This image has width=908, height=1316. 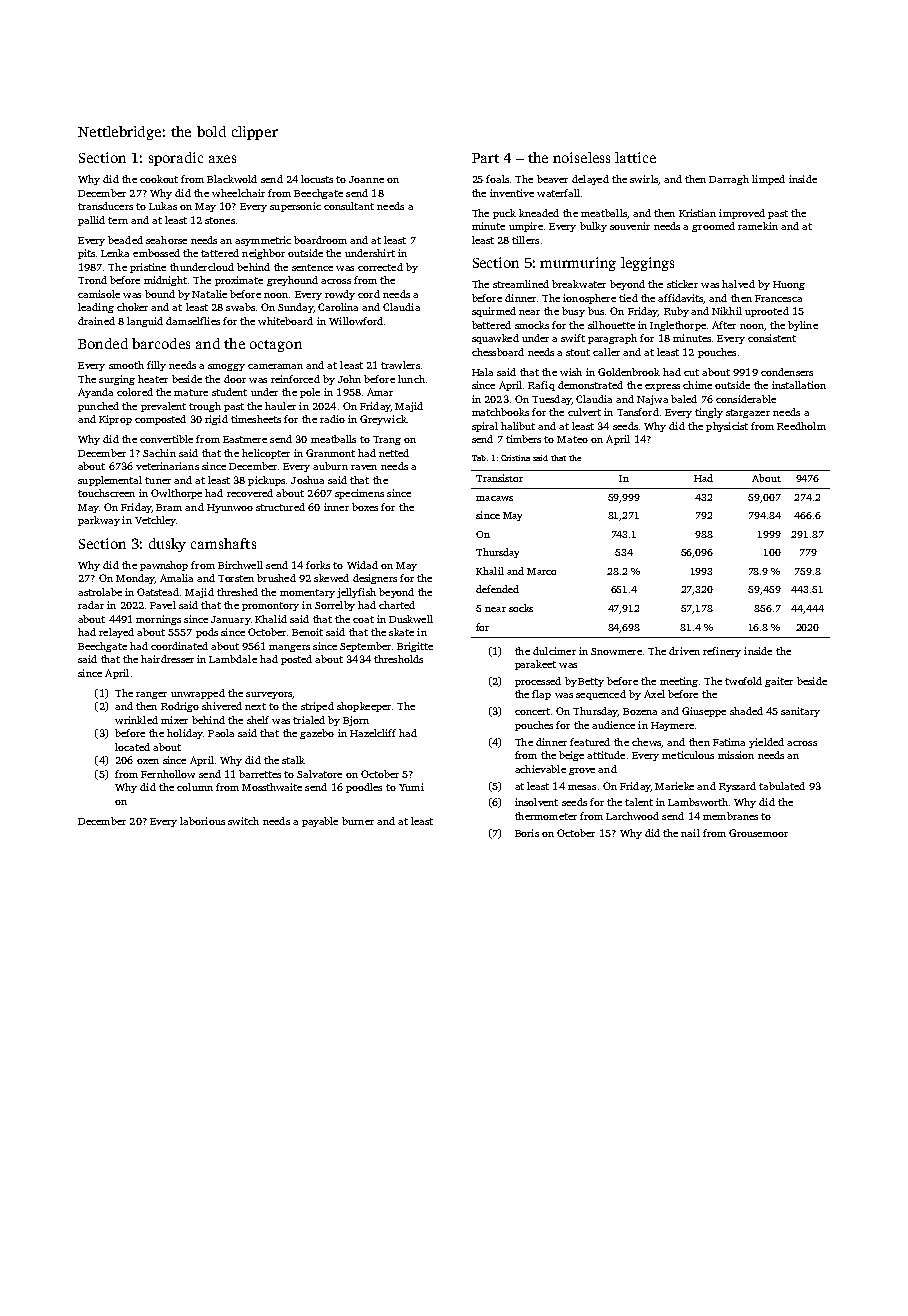 I want to click on sporadic, so click(x=176, y=159).
